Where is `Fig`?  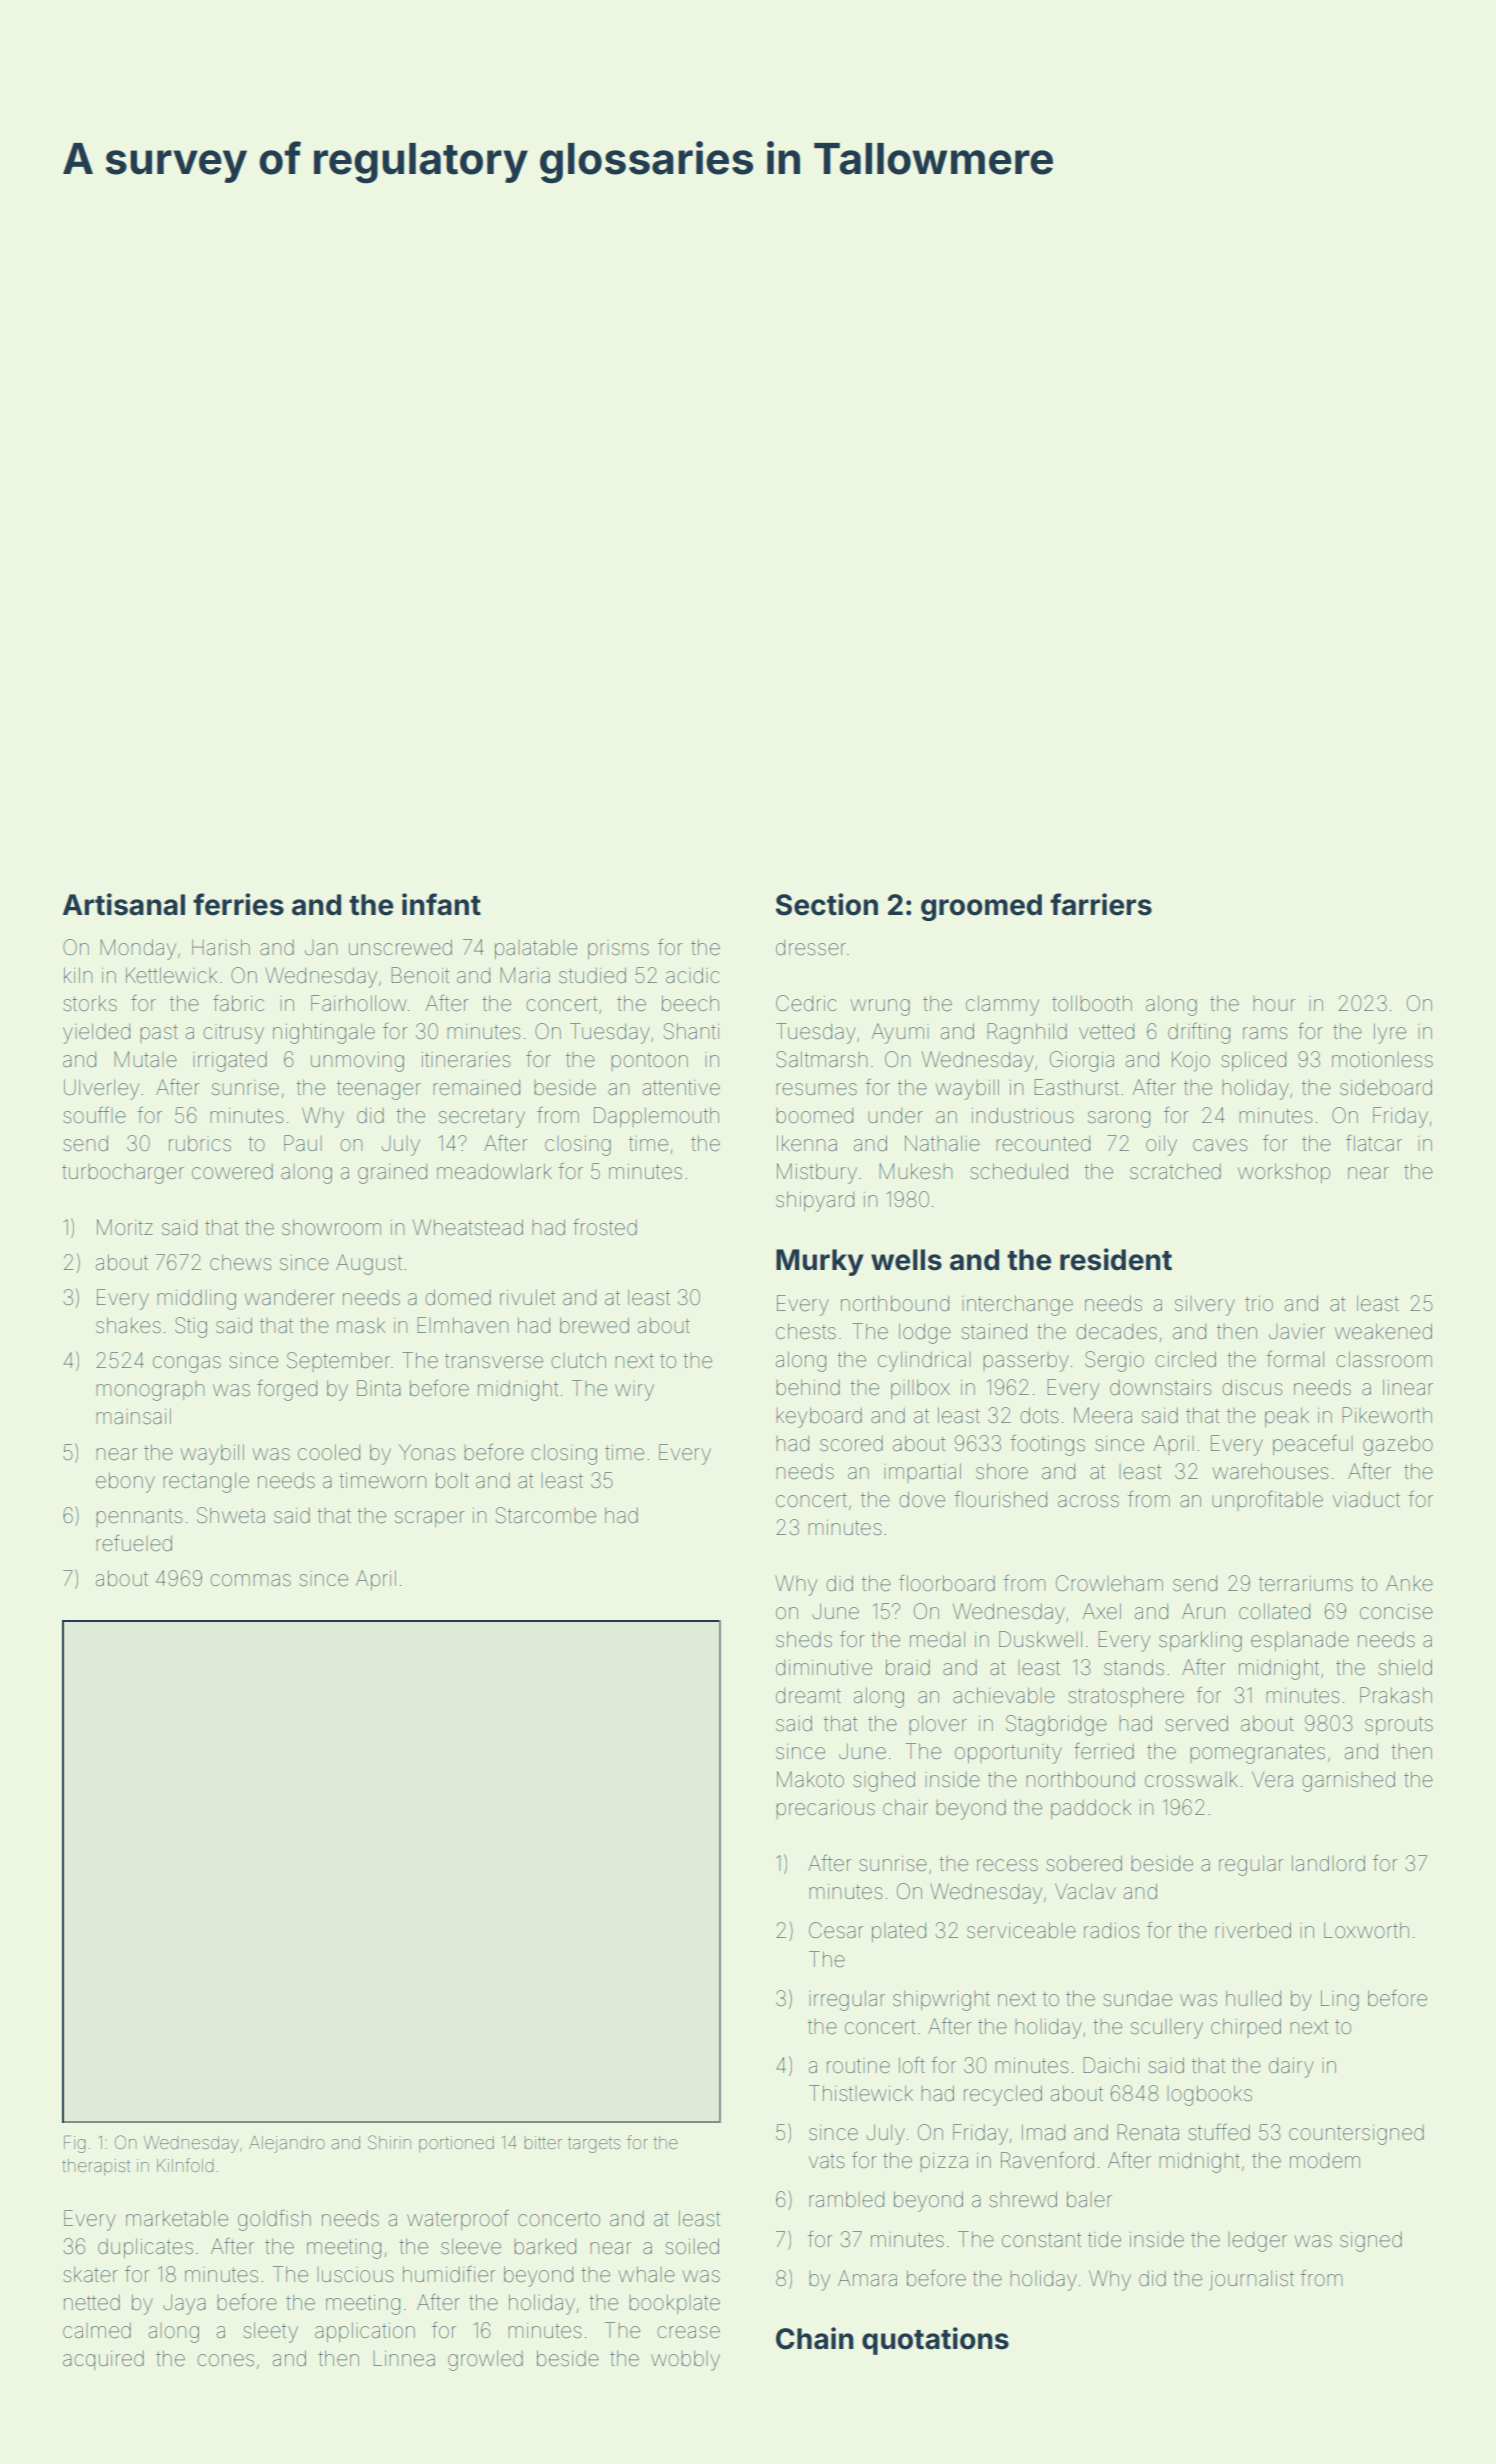
Fig is located at coordinates (75, 2144).
